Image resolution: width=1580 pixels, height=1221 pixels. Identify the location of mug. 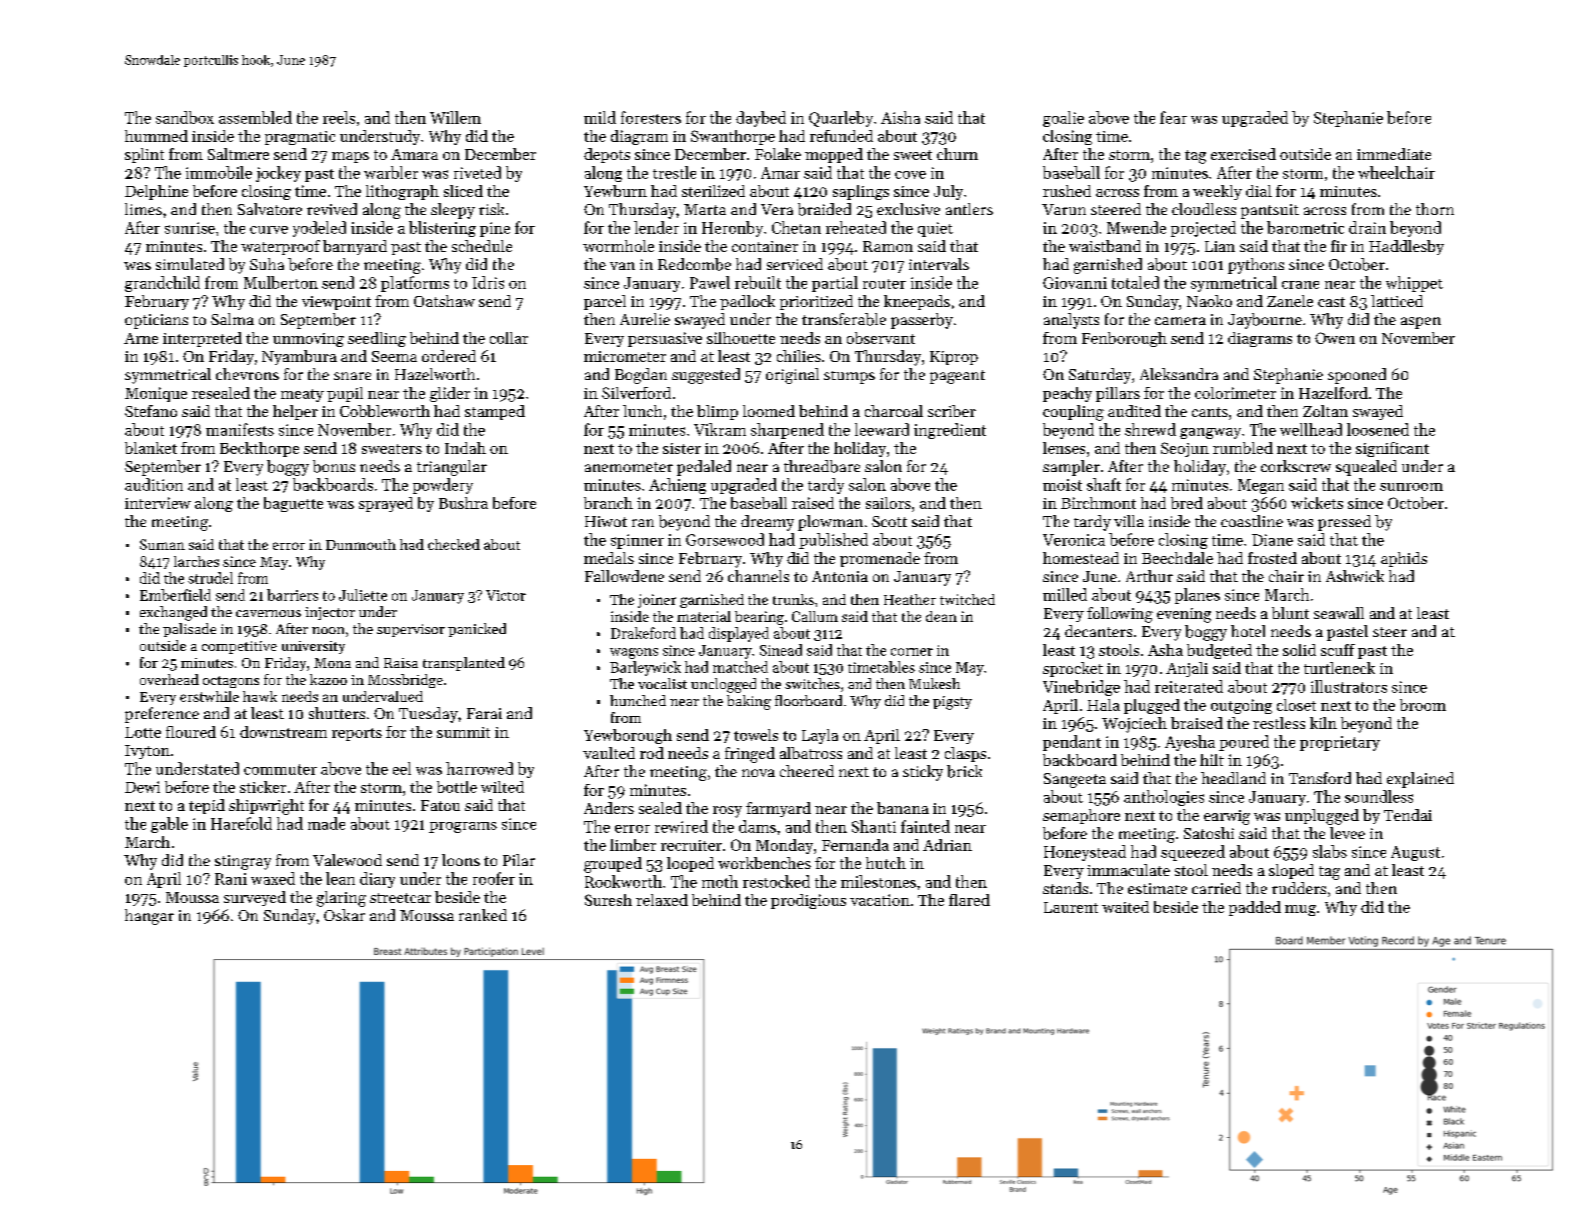
(1300, 910).
